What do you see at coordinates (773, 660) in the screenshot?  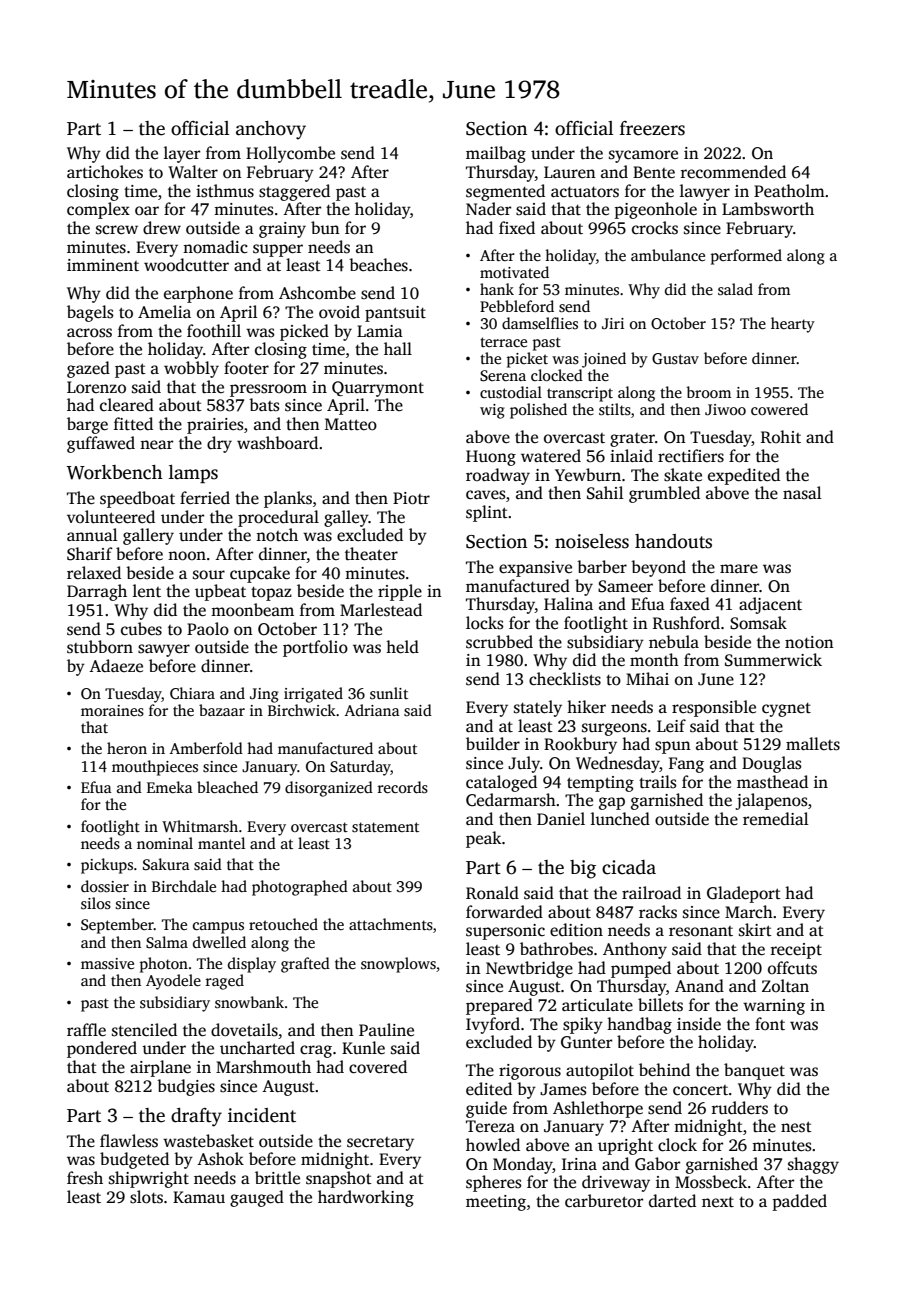 I see `Summerwick` at bounding box center [773, 660].
